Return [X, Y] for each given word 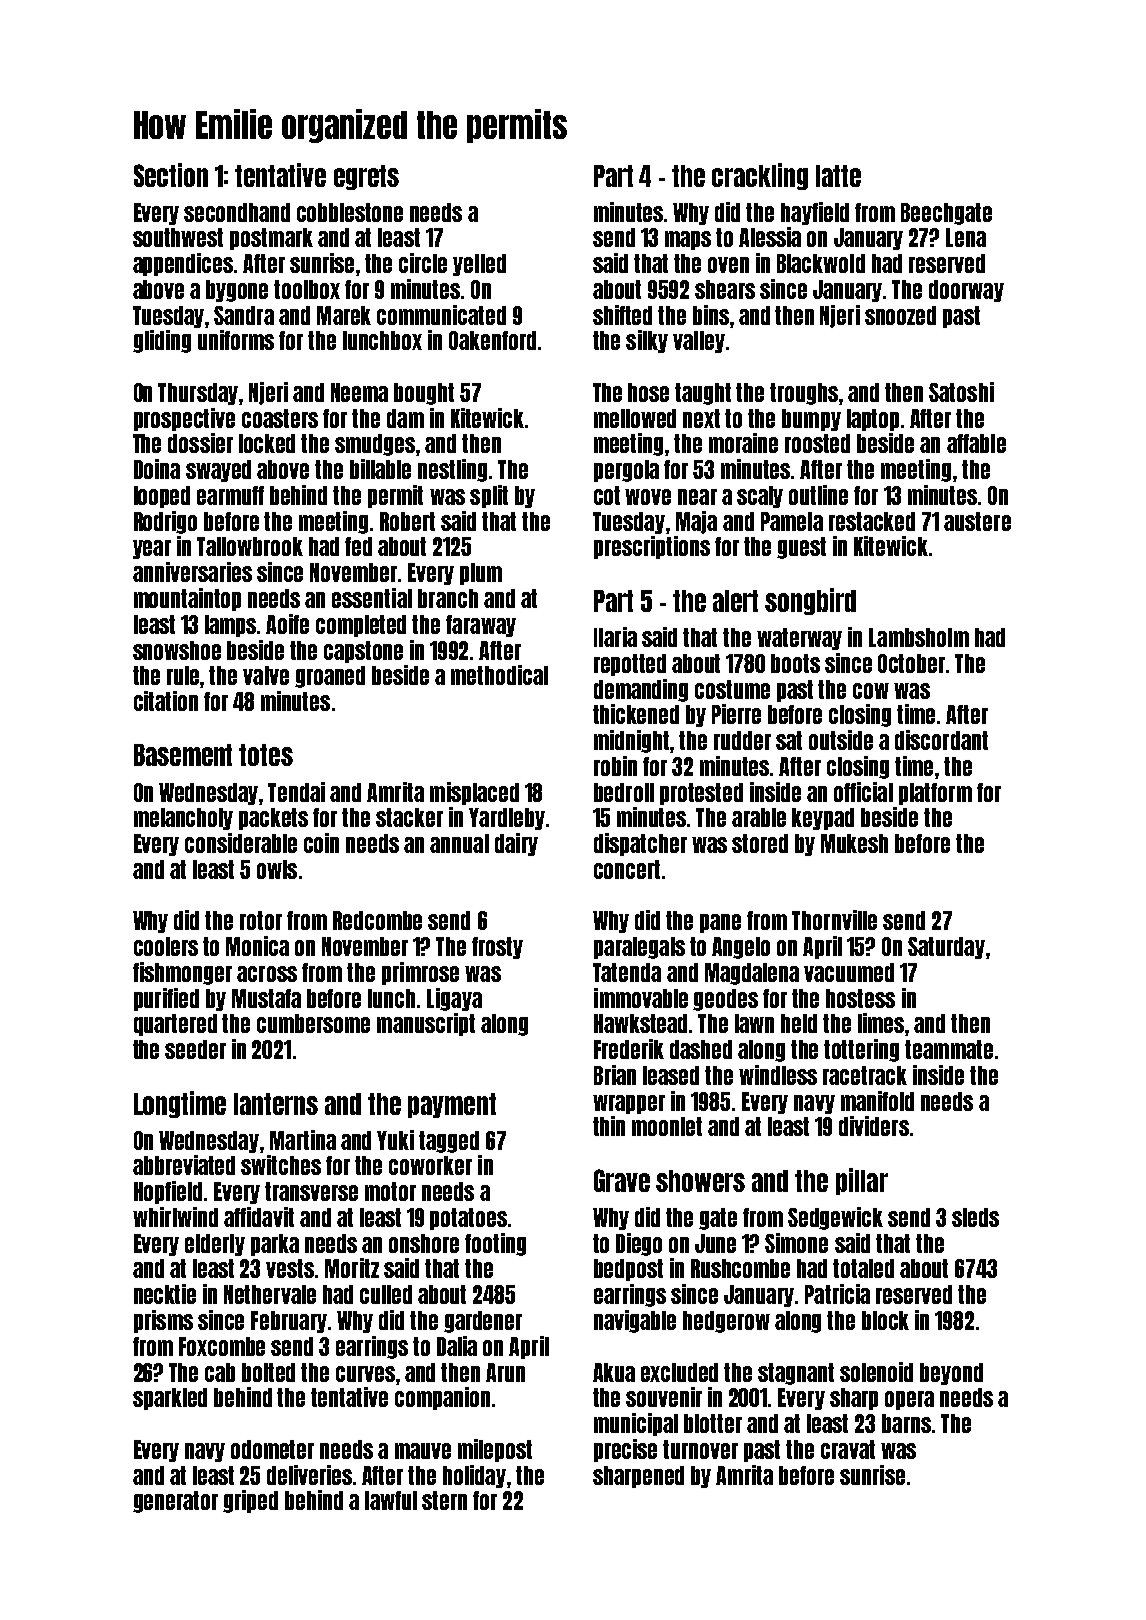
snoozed [900, 315]
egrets [366, 177]
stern [444, 1500]
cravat [848, 1449]
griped [250, 1501]
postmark [271, 239]
